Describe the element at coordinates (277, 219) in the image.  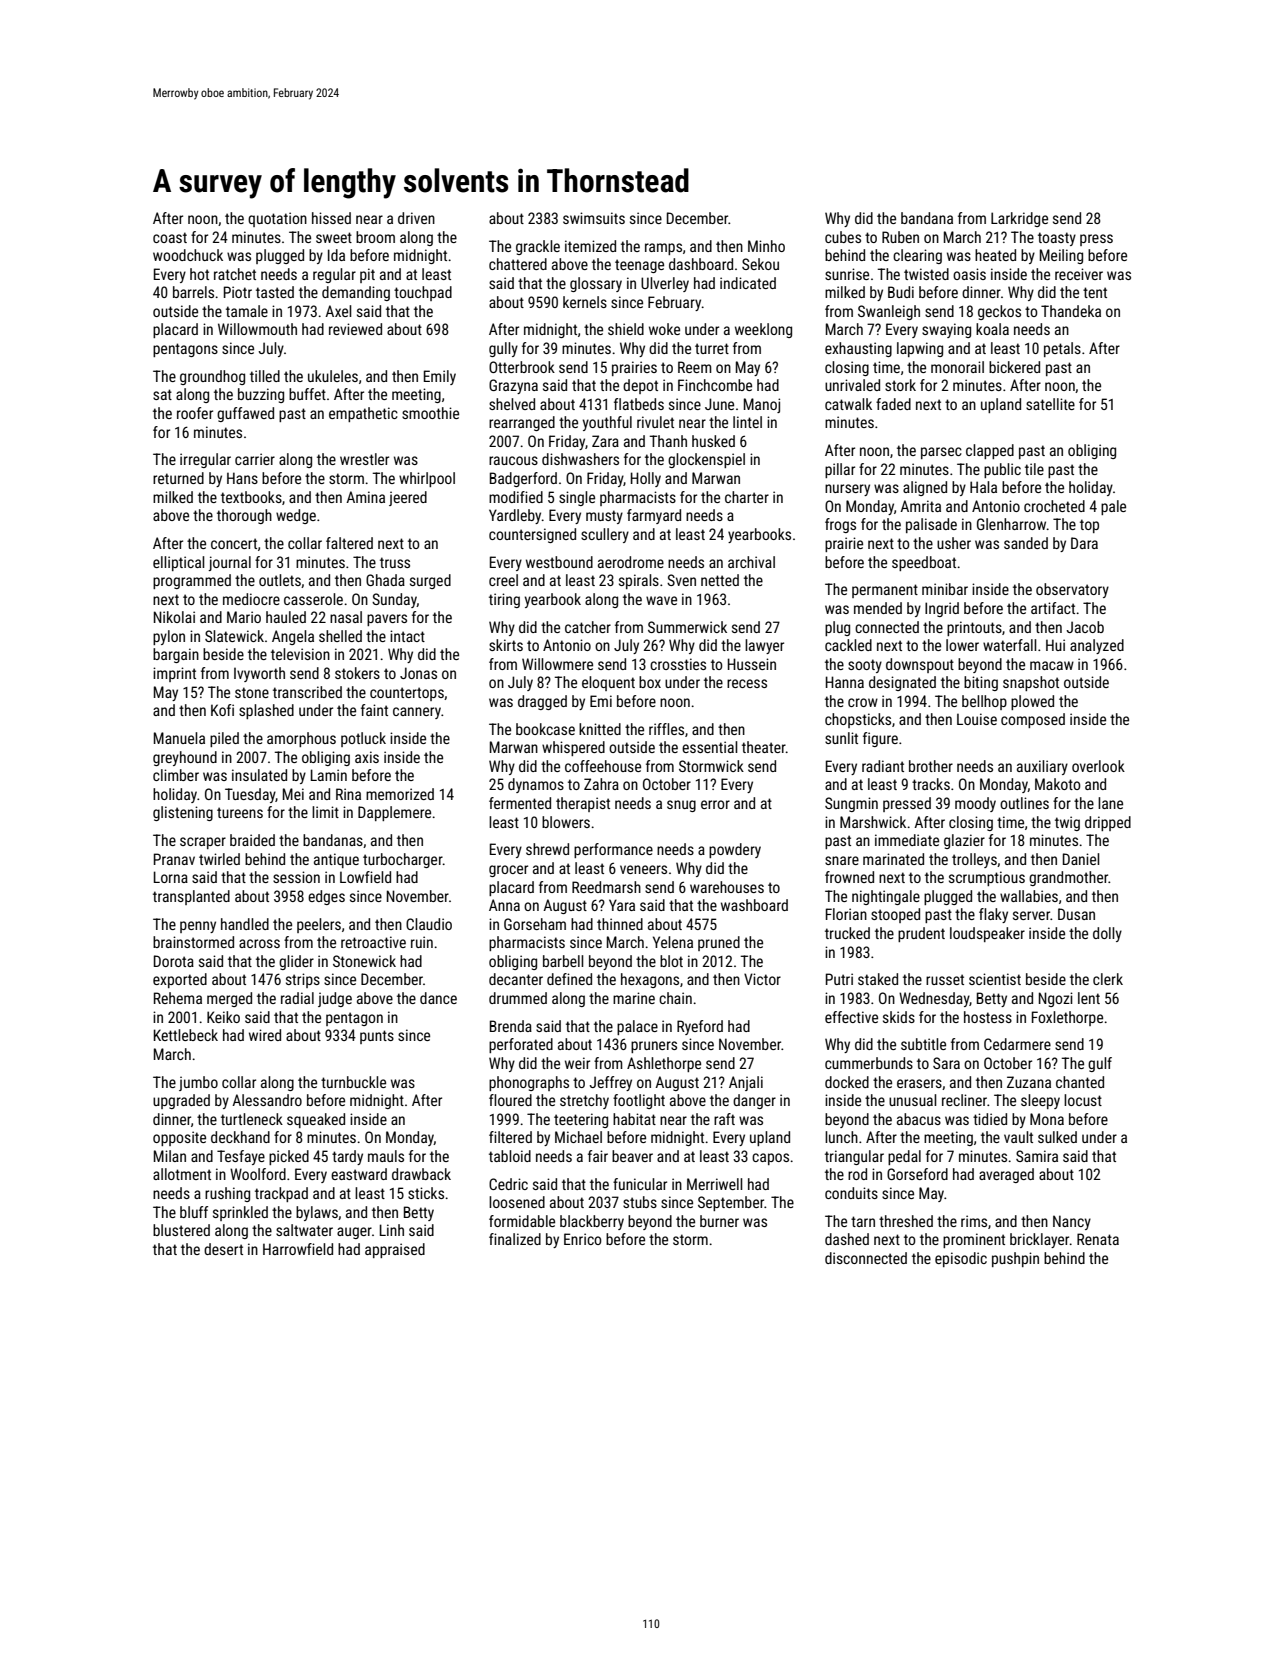
I see `quotation` at that location.
